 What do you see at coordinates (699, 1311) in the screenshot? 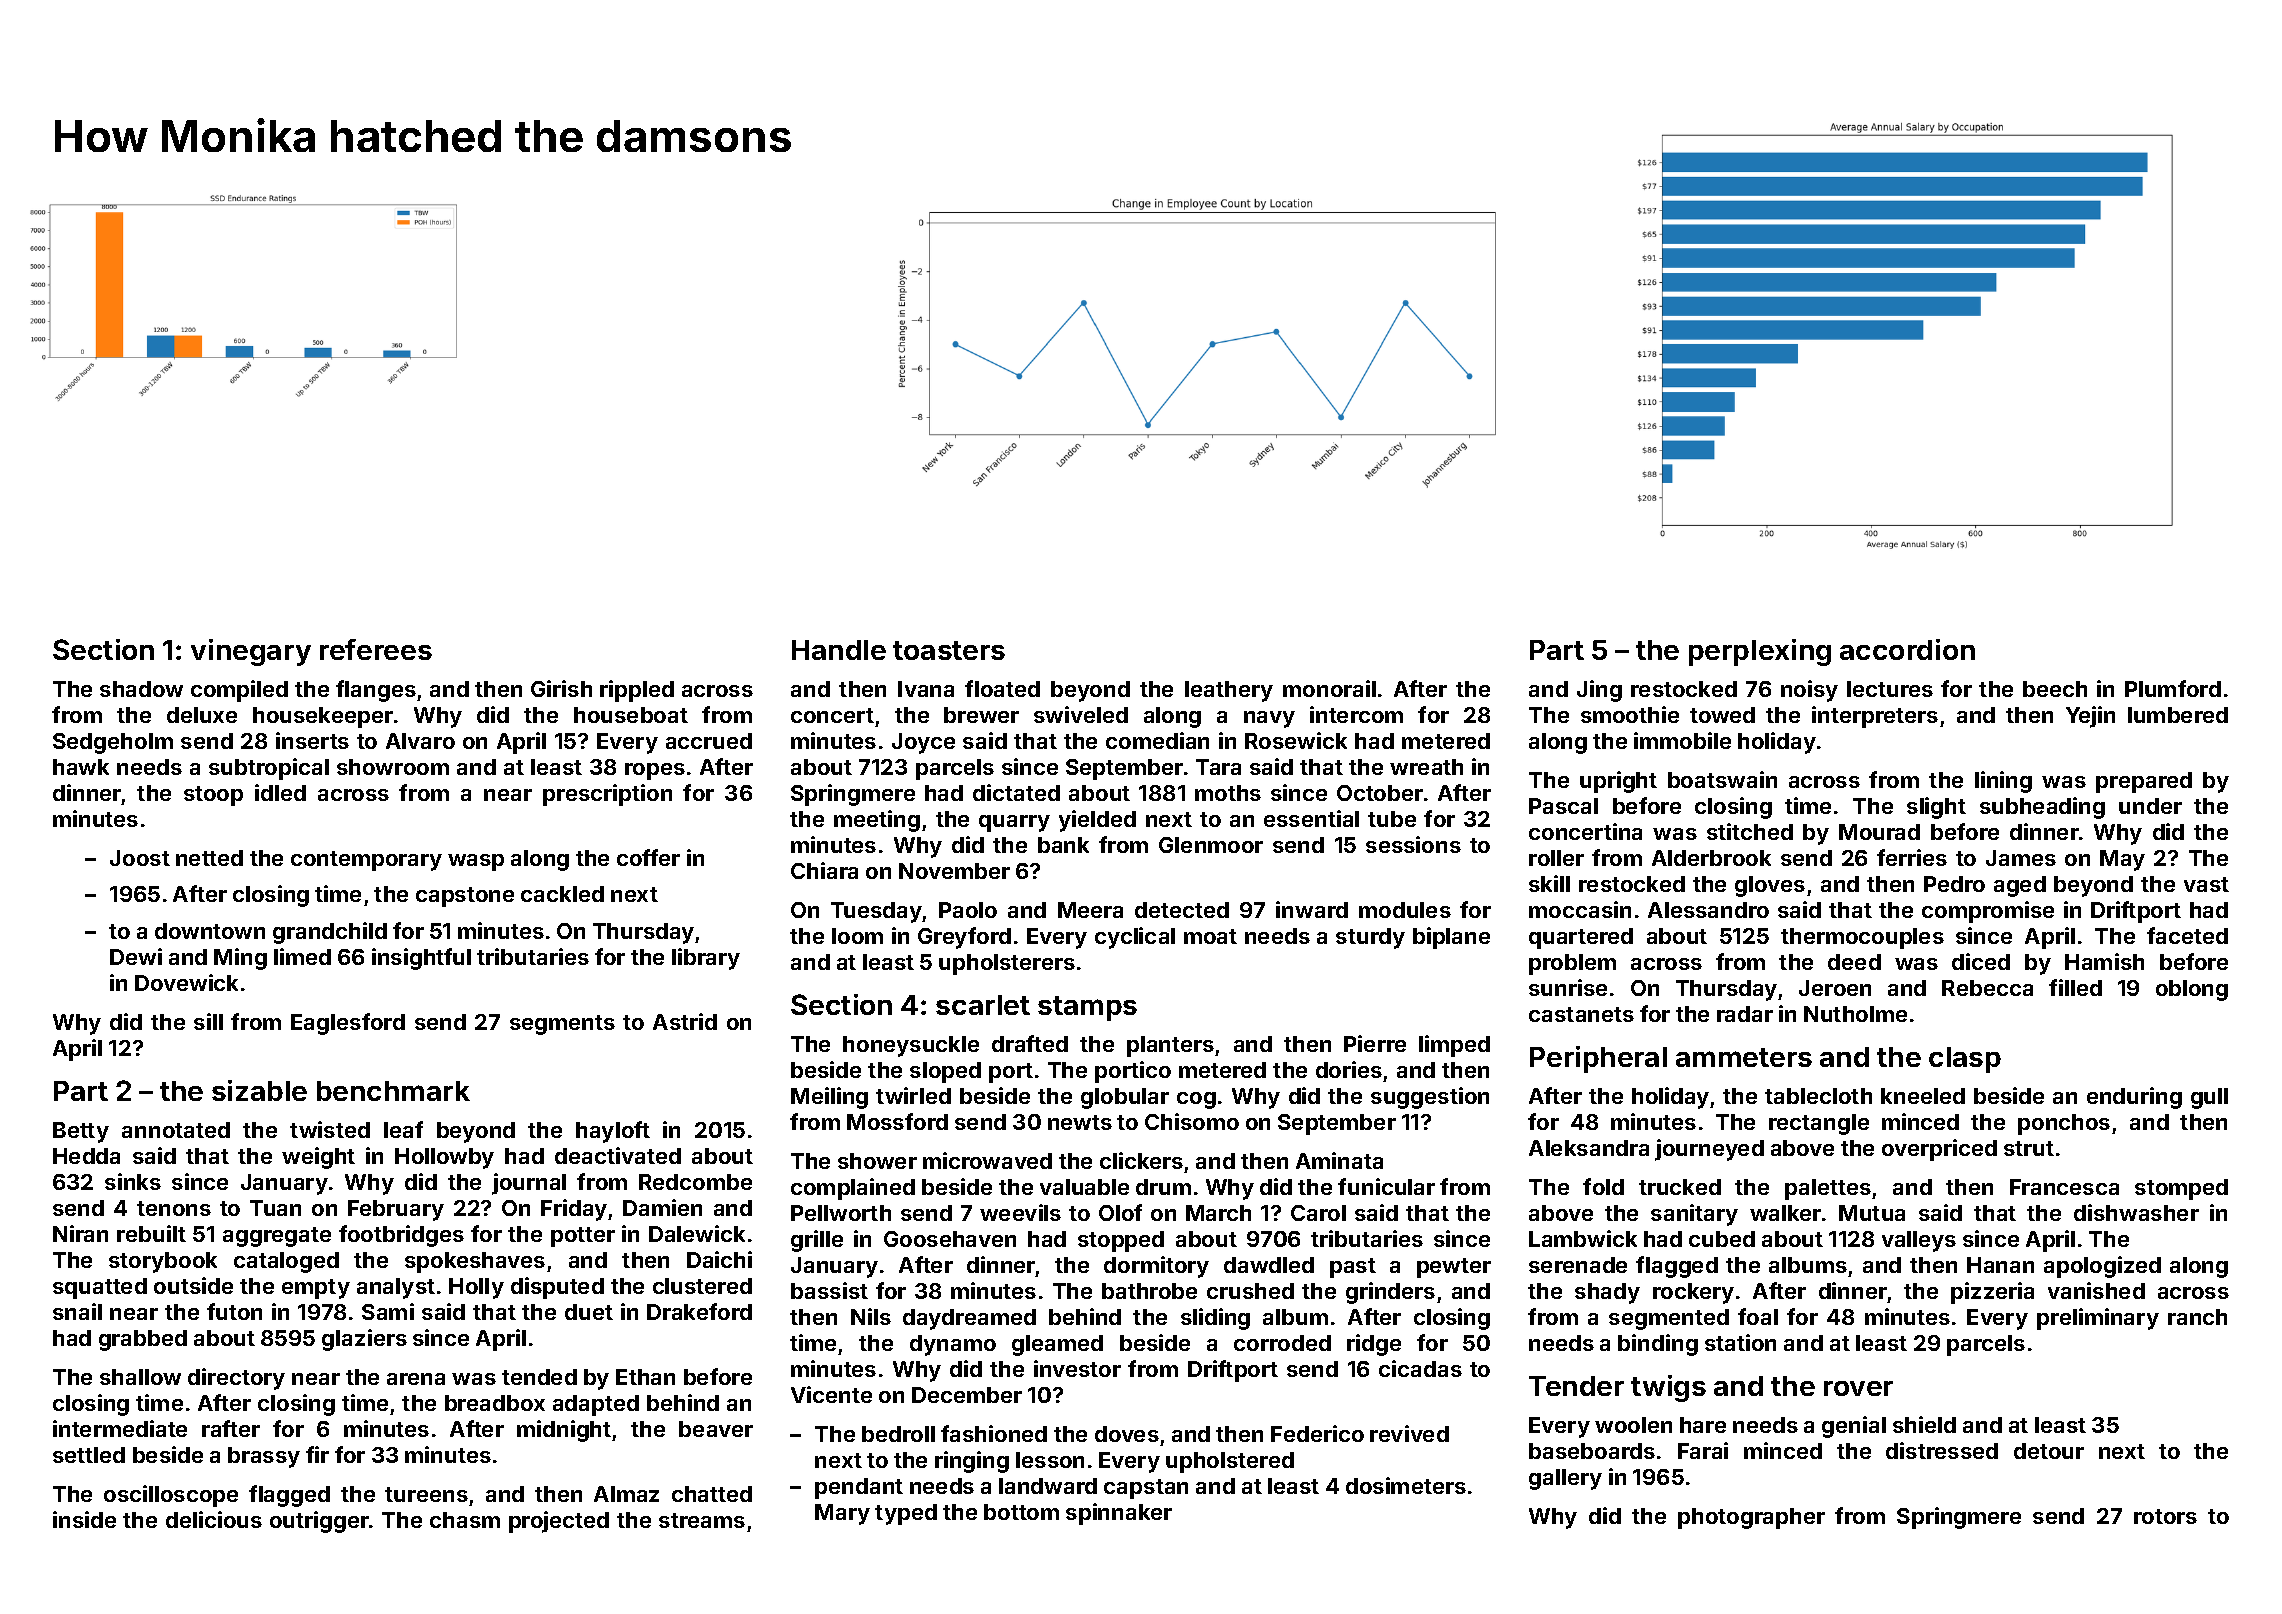
I see `Drakeford` at bounding box center [699, 1311].
